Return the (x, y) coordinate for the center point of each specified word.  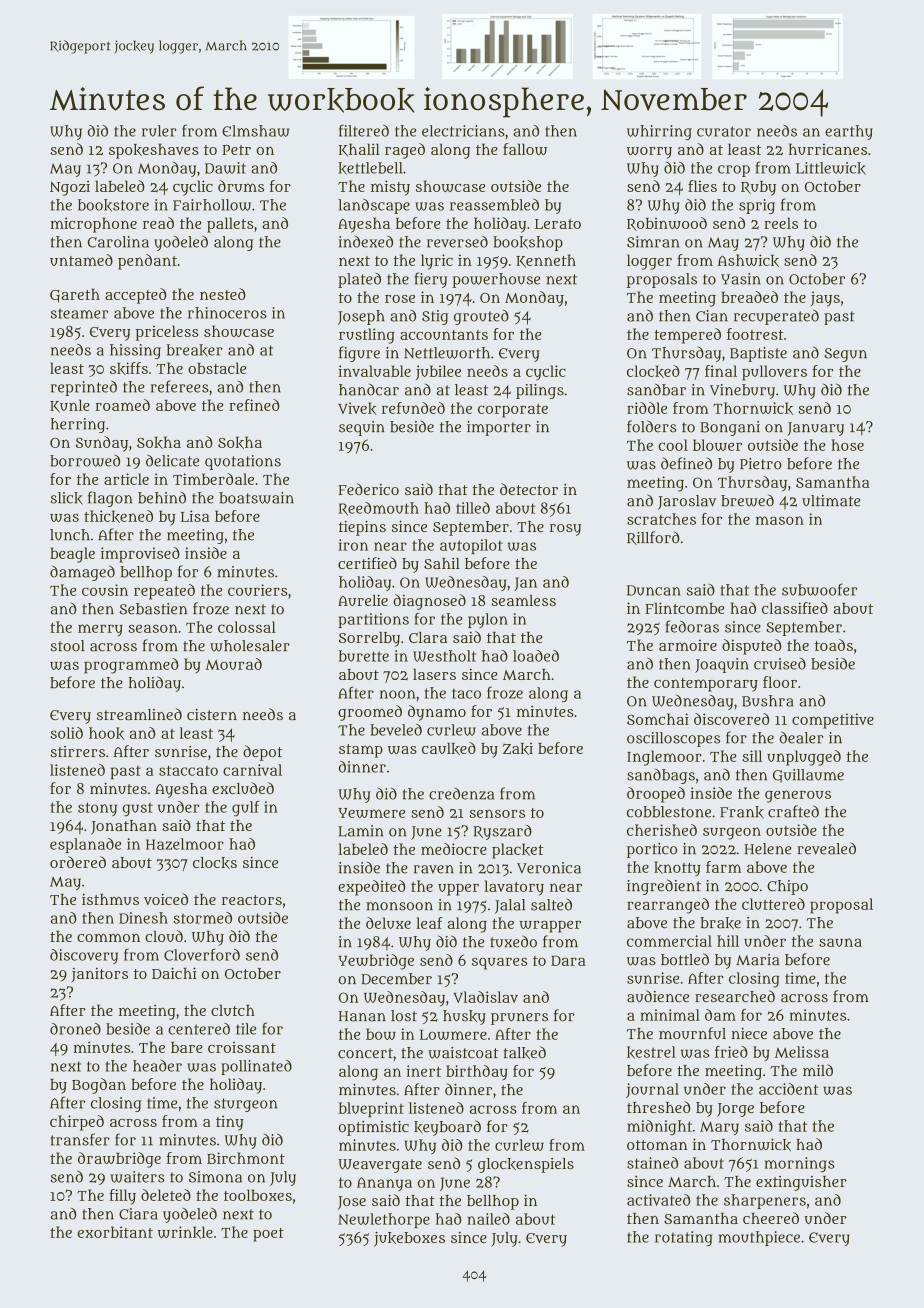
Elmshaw (255, 131)
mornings (799, 1164)
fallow (525, 149)
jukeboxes (409, 1239)
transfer (80, 1139)
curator (724, 131)
